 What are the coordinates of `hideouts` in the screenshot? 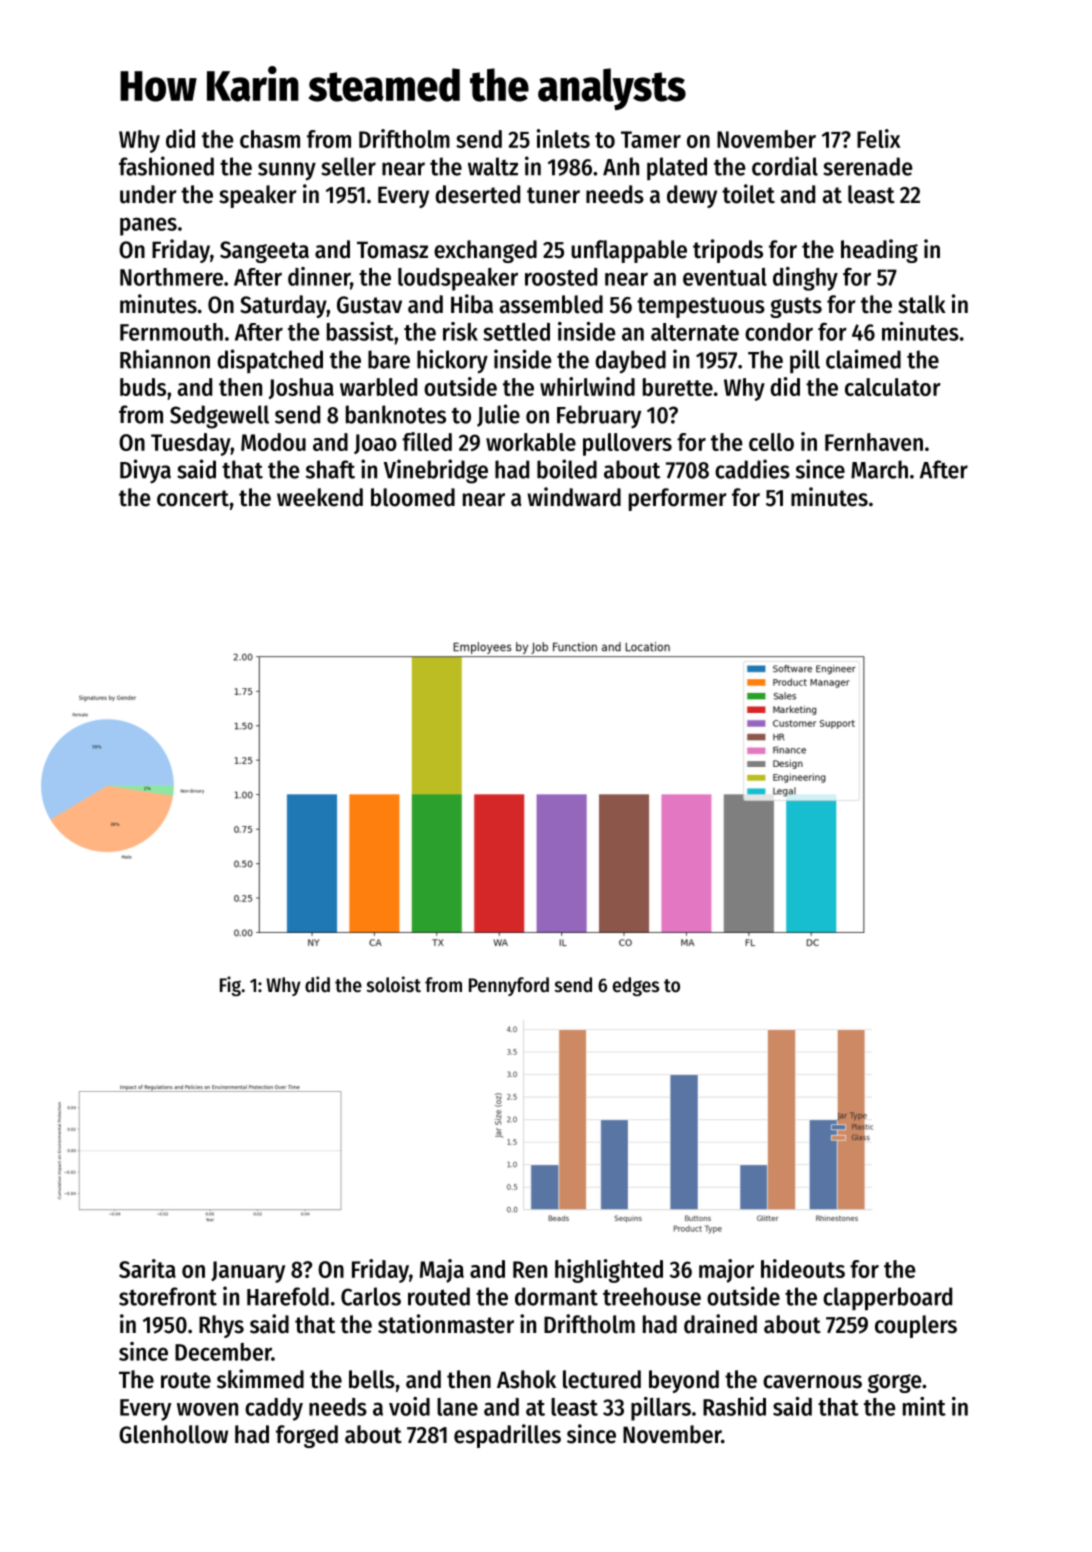 It's located at (803, 1268).
